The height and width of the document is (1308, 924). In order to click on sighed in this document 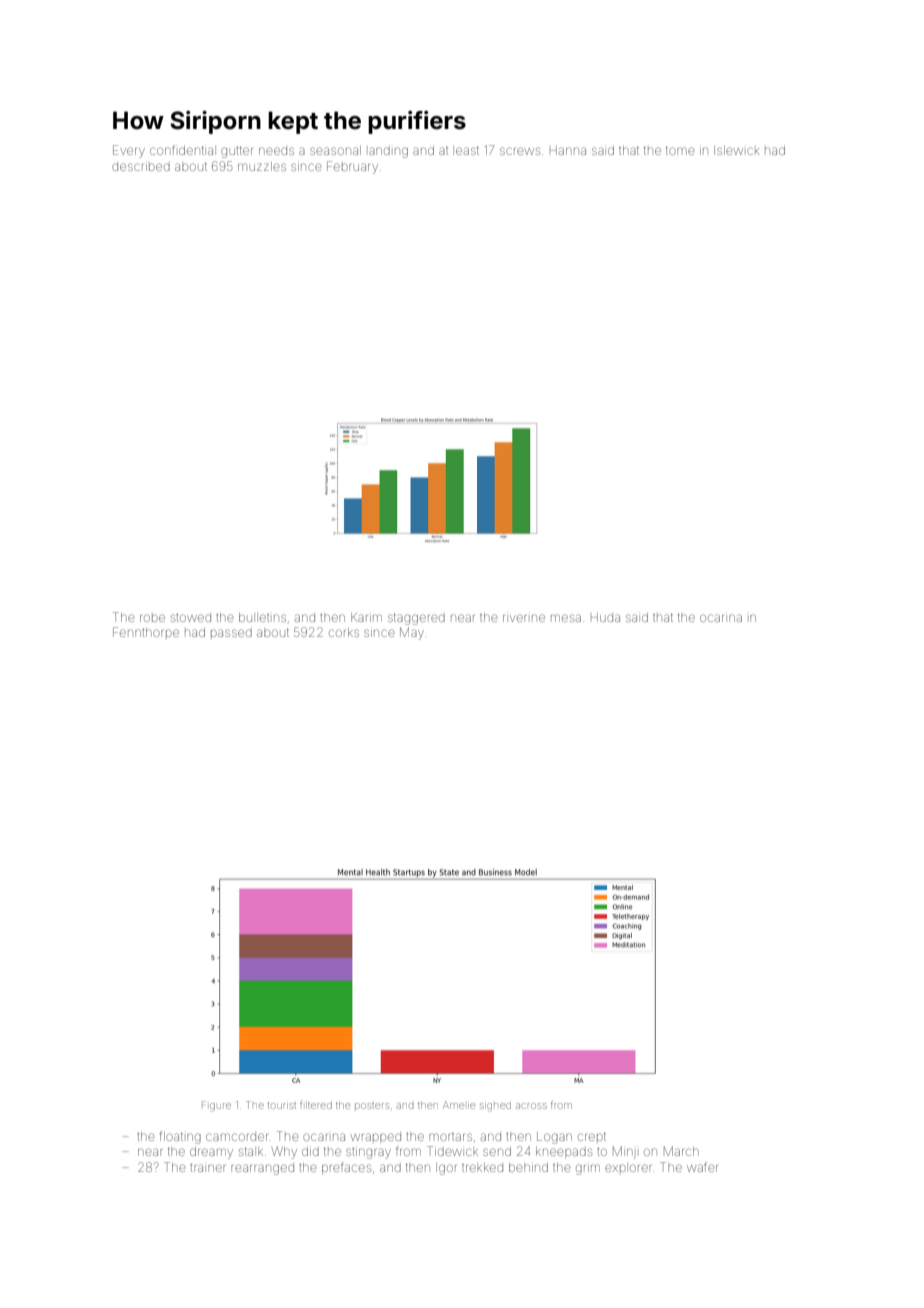, I will do `click(495, 1107)`.
